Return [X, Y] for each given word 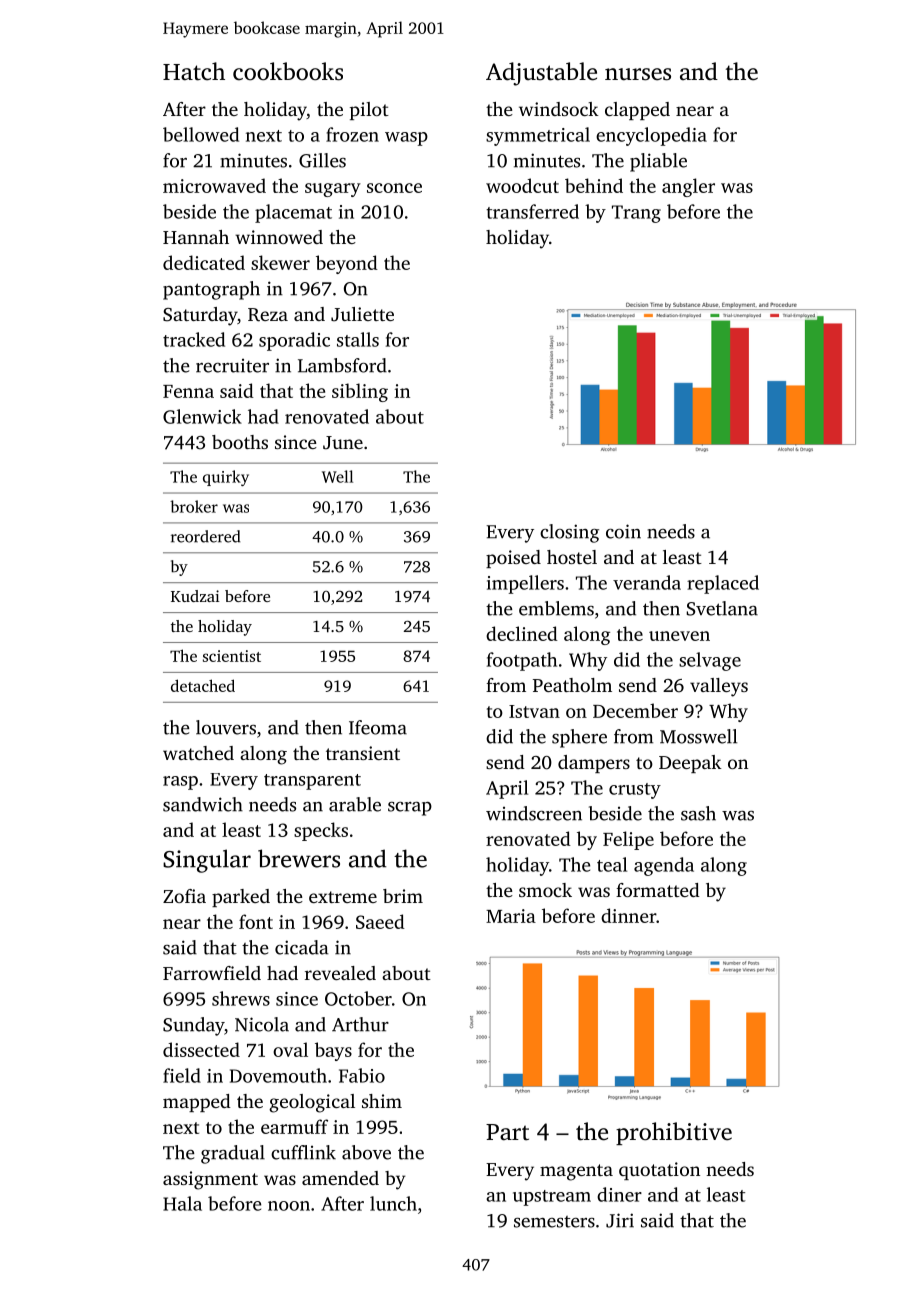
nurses [638, 74]
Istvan [534, 711]
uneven [679, 636]
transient [363, 753]
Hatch [194, 71]
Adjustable [541, 74]
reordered [205, 536]
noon [289, 1206]
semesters [554, 1222]
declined [522, 633]
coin [623, 531]
